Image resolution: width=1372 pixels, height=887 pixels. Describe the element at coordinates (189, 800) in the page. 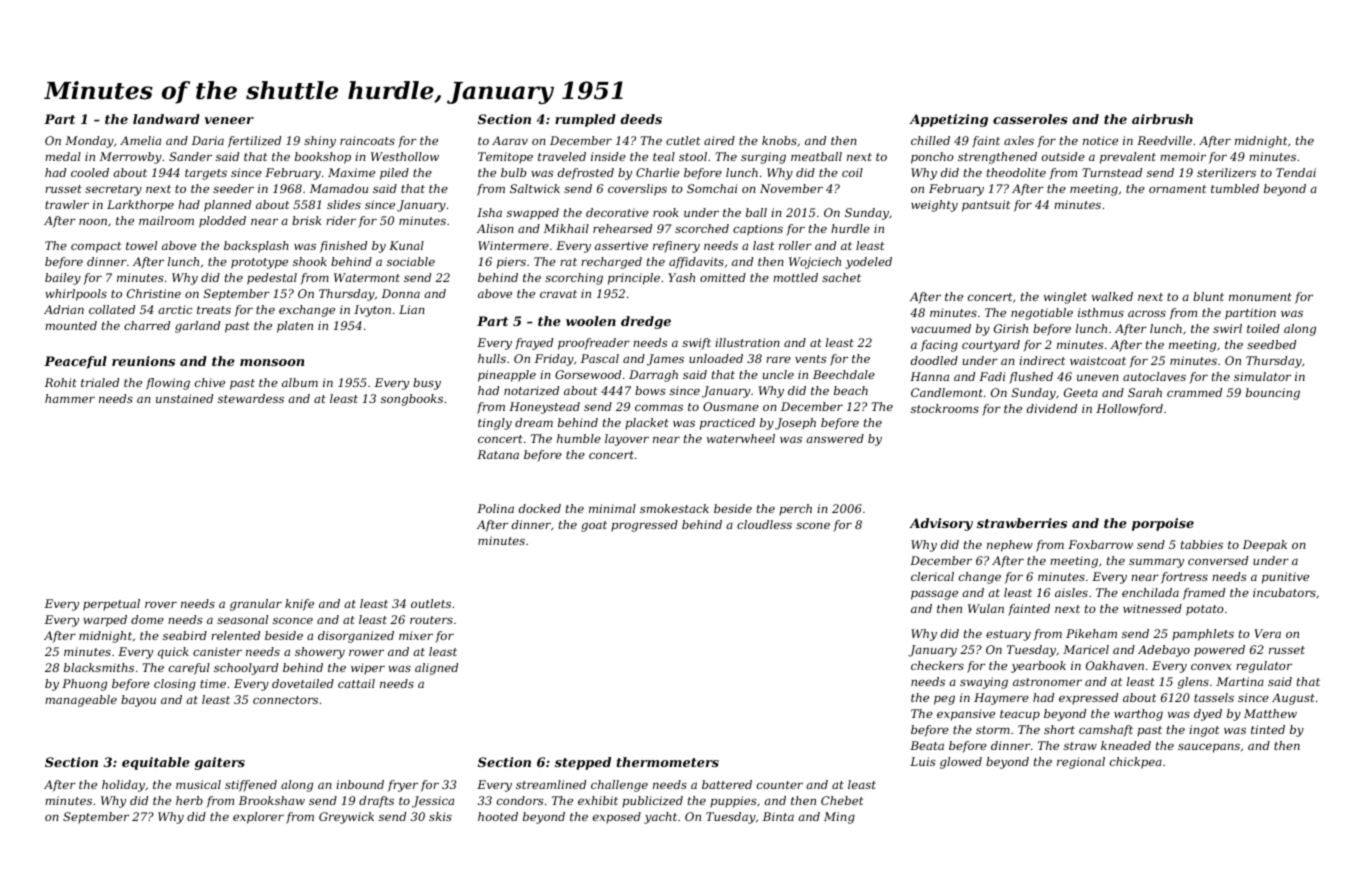

I see `herb` at that location.
